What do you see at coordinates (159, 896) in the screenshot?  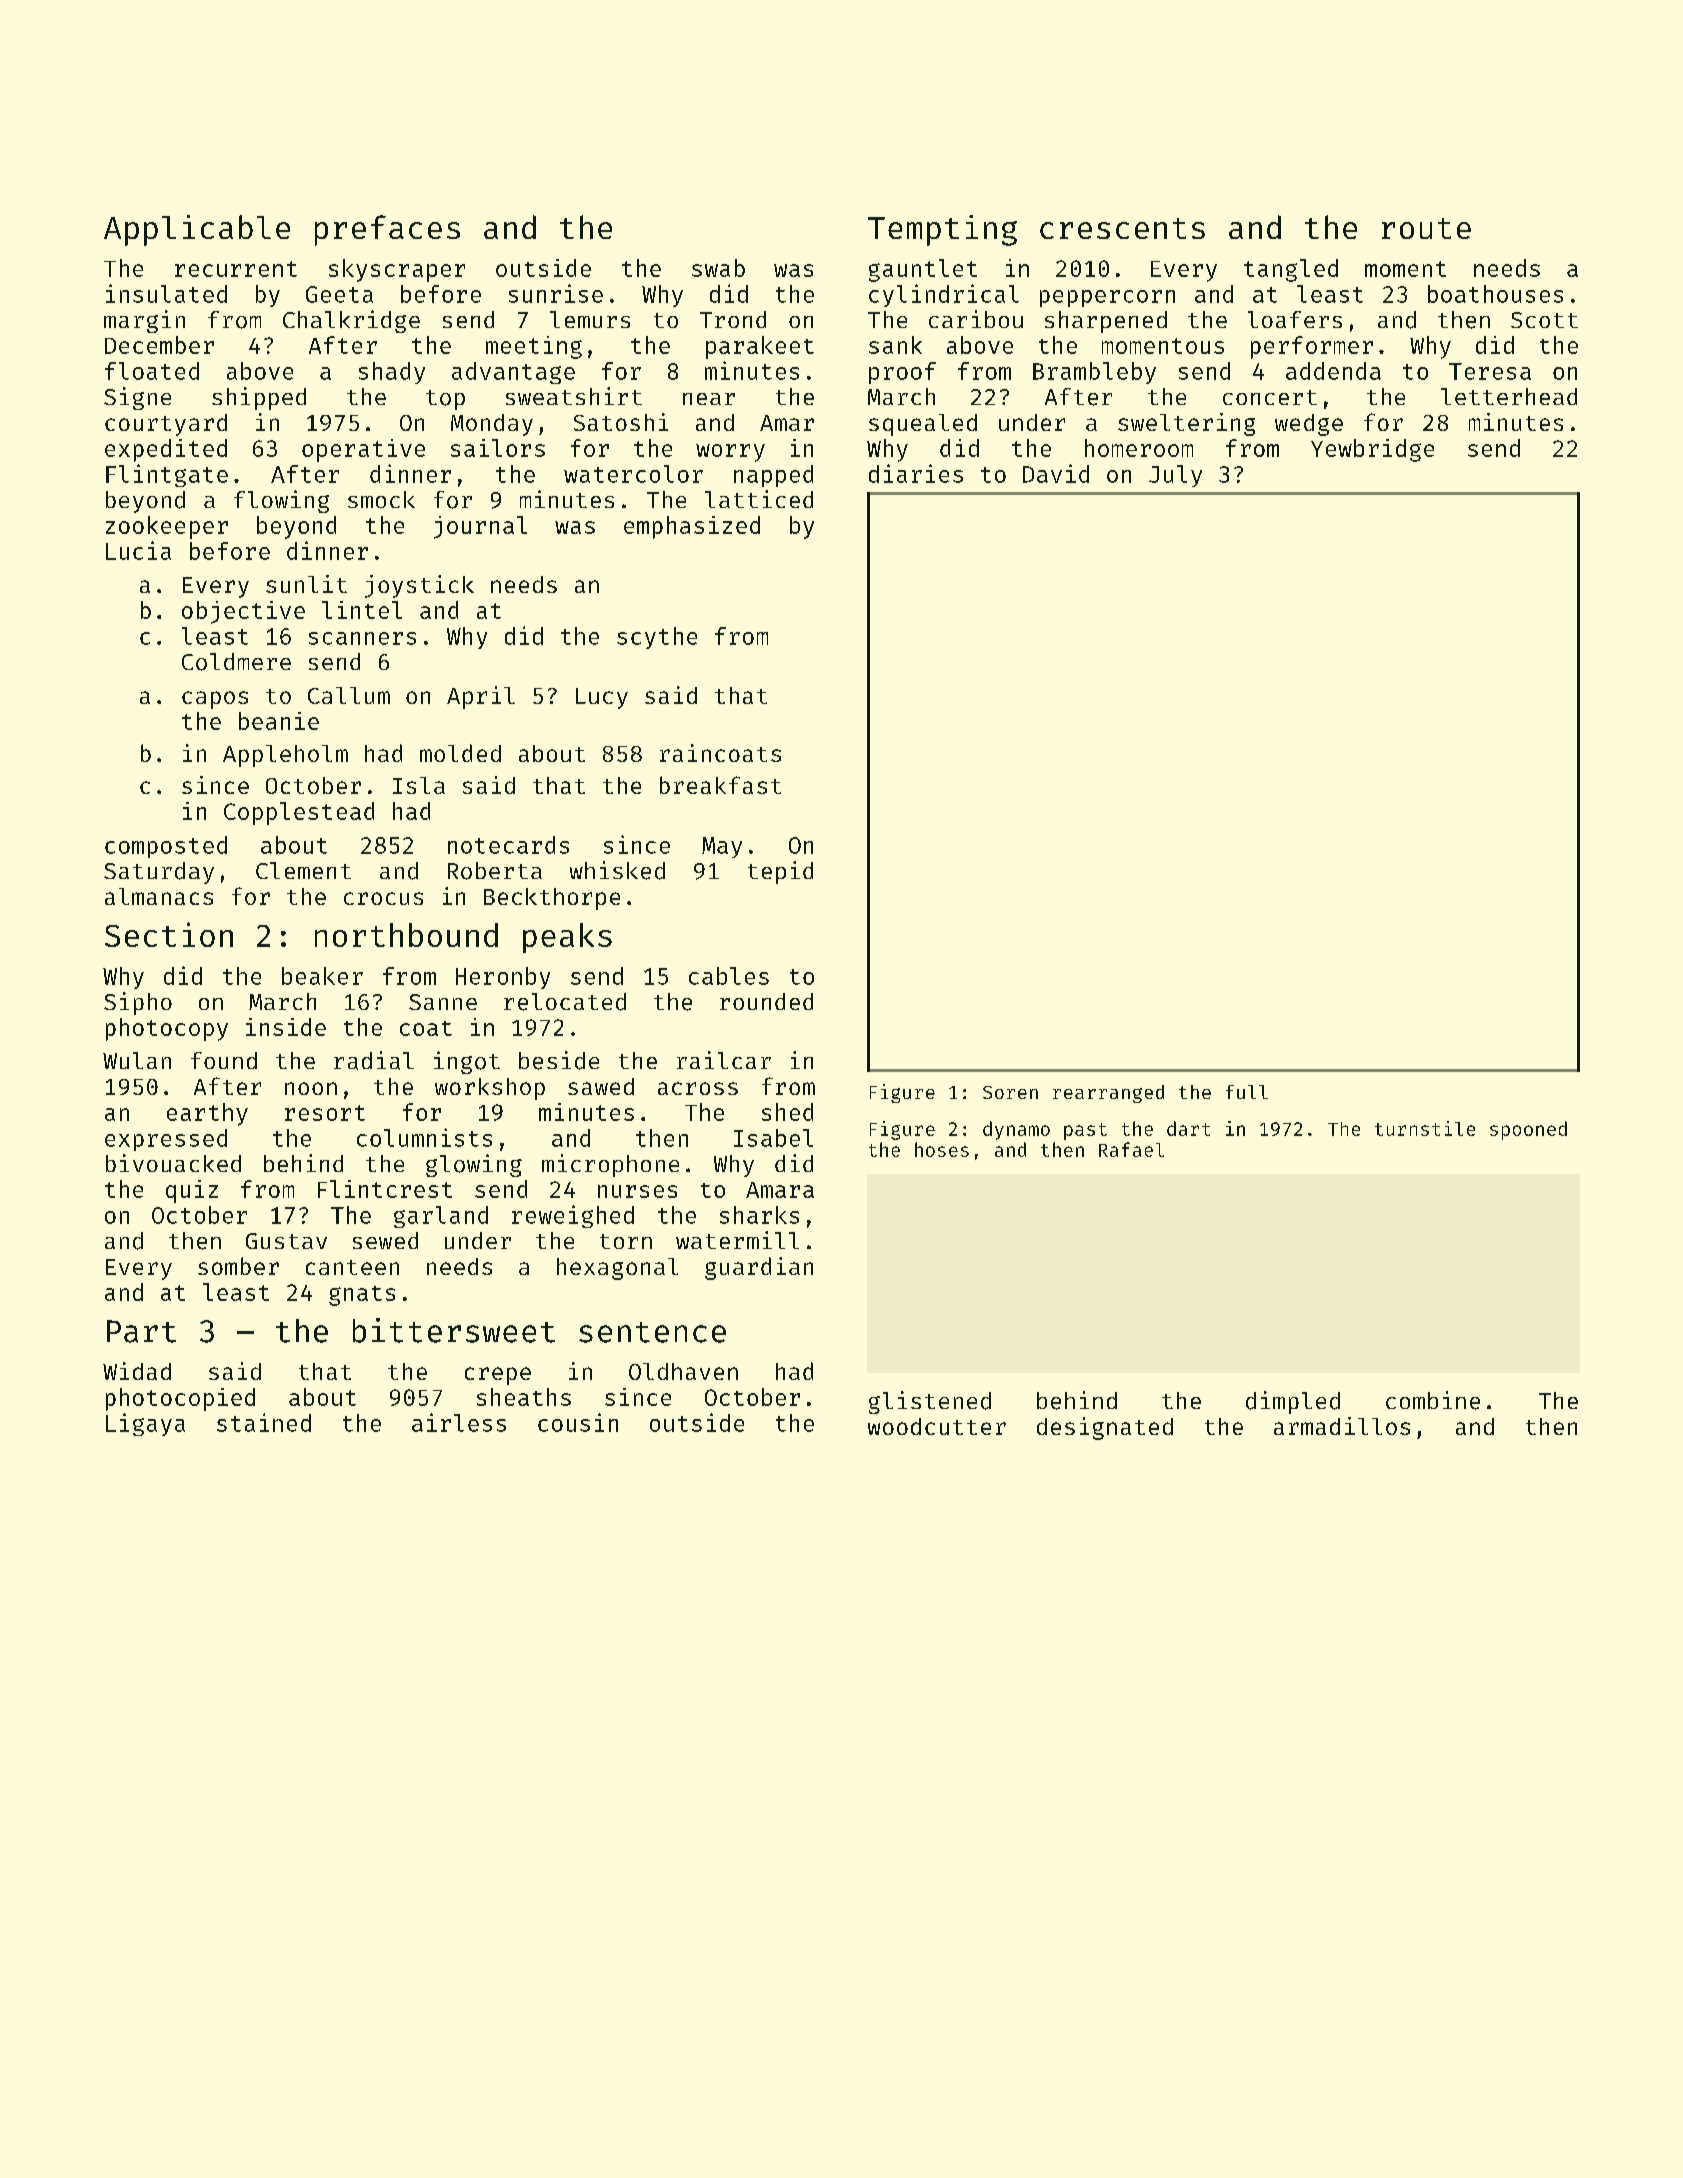 I see `almanacs` at bounding box center [159, 896].
